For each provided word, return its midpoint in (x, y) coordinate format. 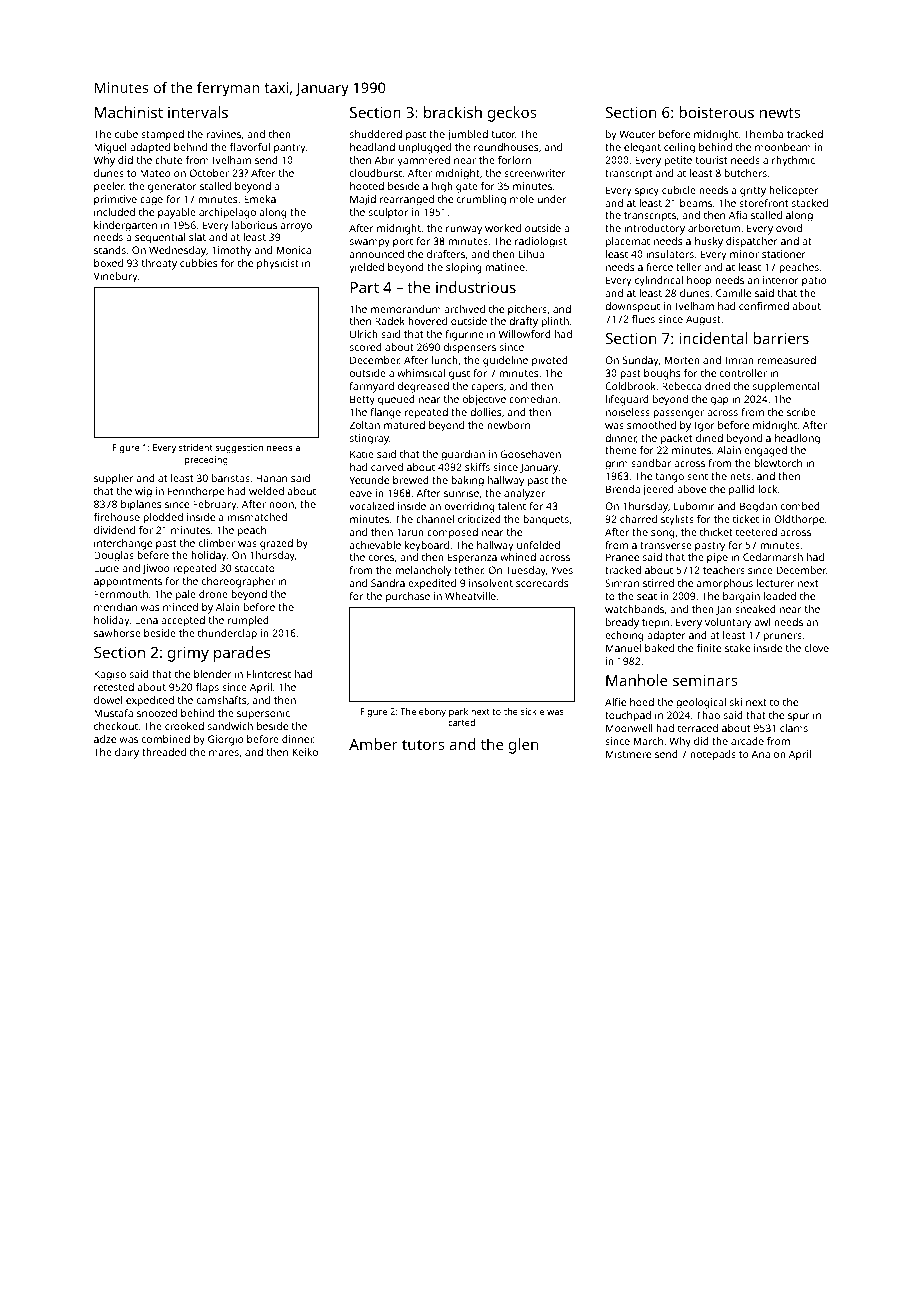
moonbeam (783, 147)
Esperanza (472, 558)
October (209, 173)
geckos (512, 114)
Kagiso (110, 675)
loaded (780, 596)
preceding (206, 460)
